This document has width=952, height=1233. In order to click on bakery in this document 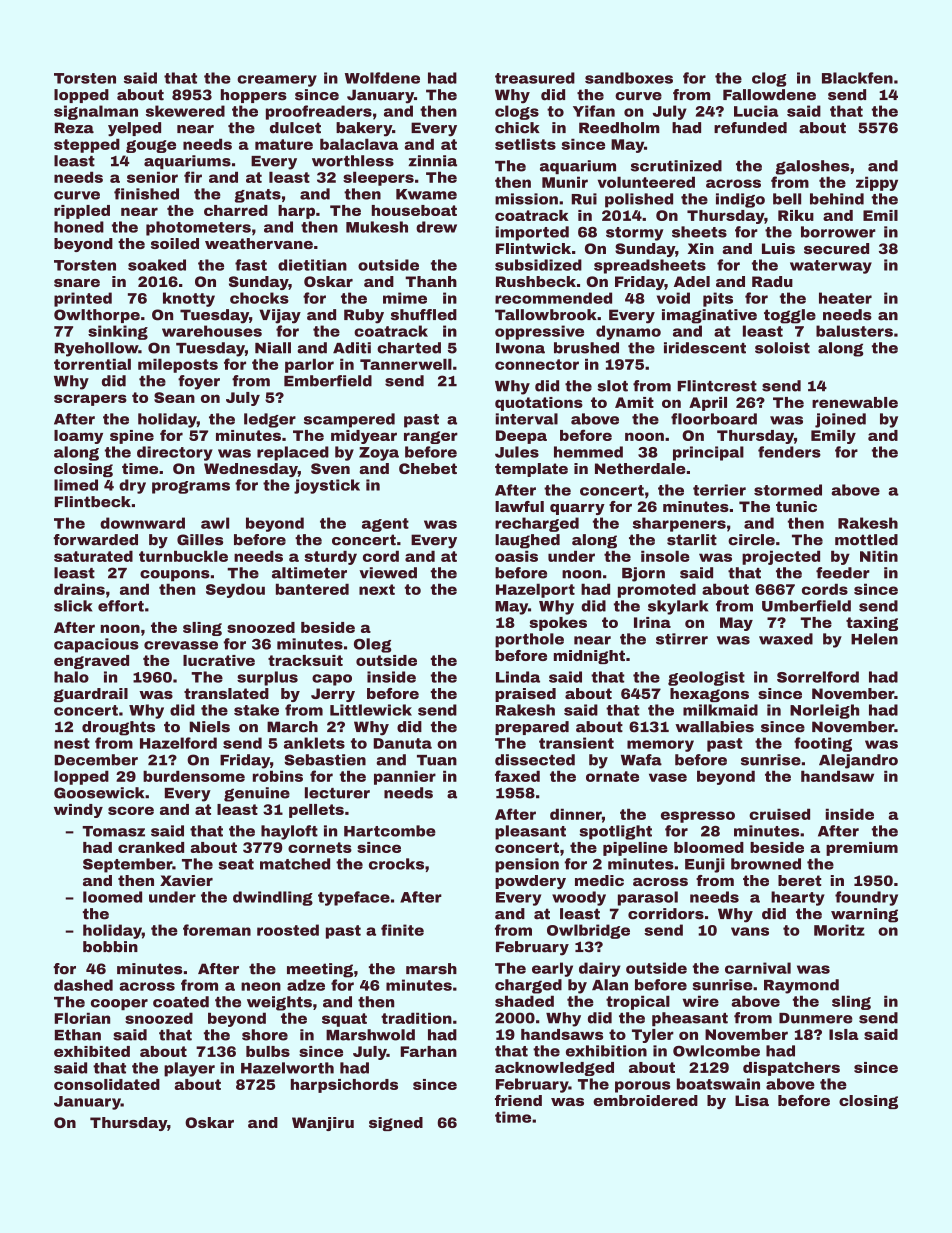, I will do `click(364, 129)`.
